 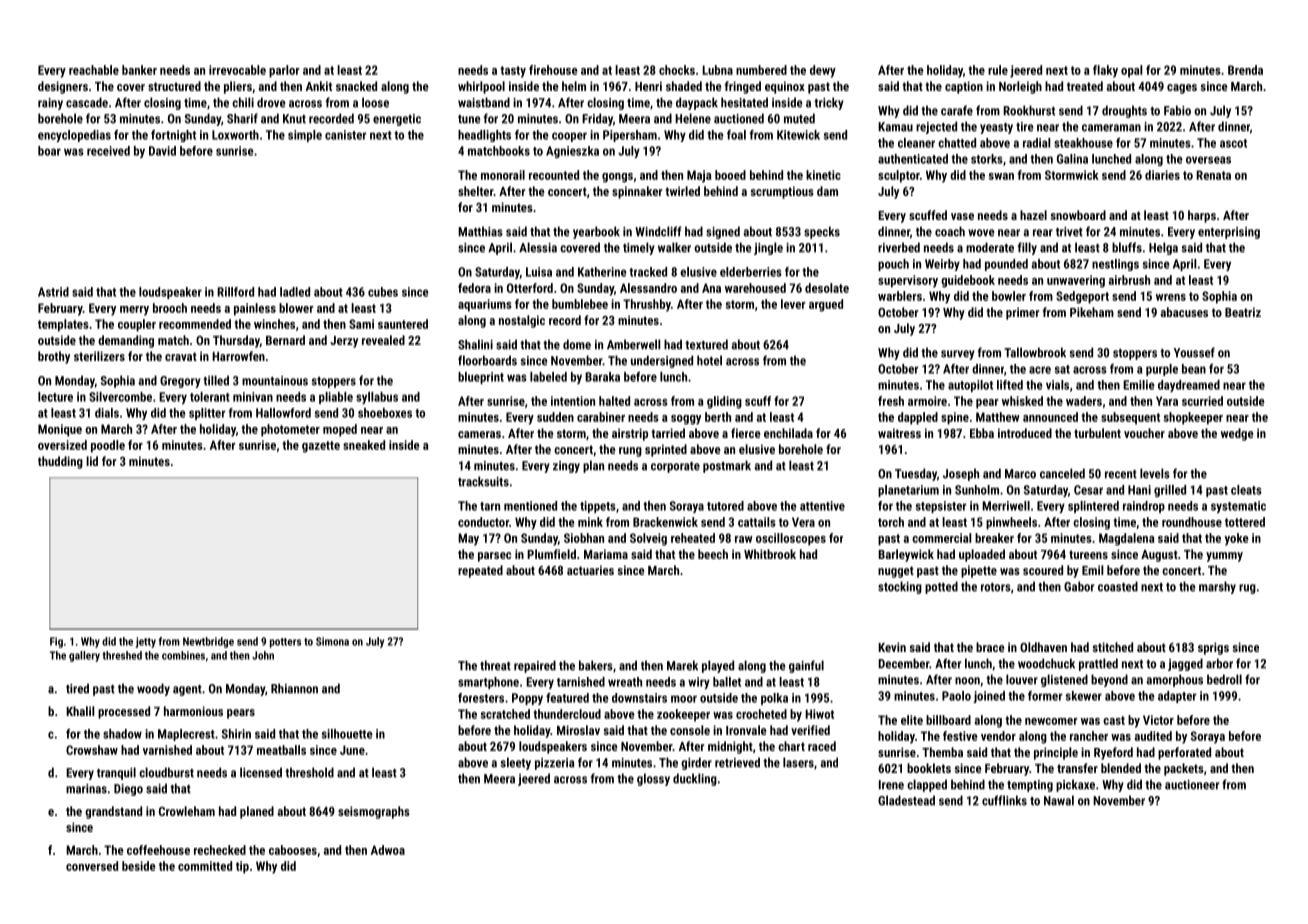 I want to click on cleats, so click(x=1246, y=490).
